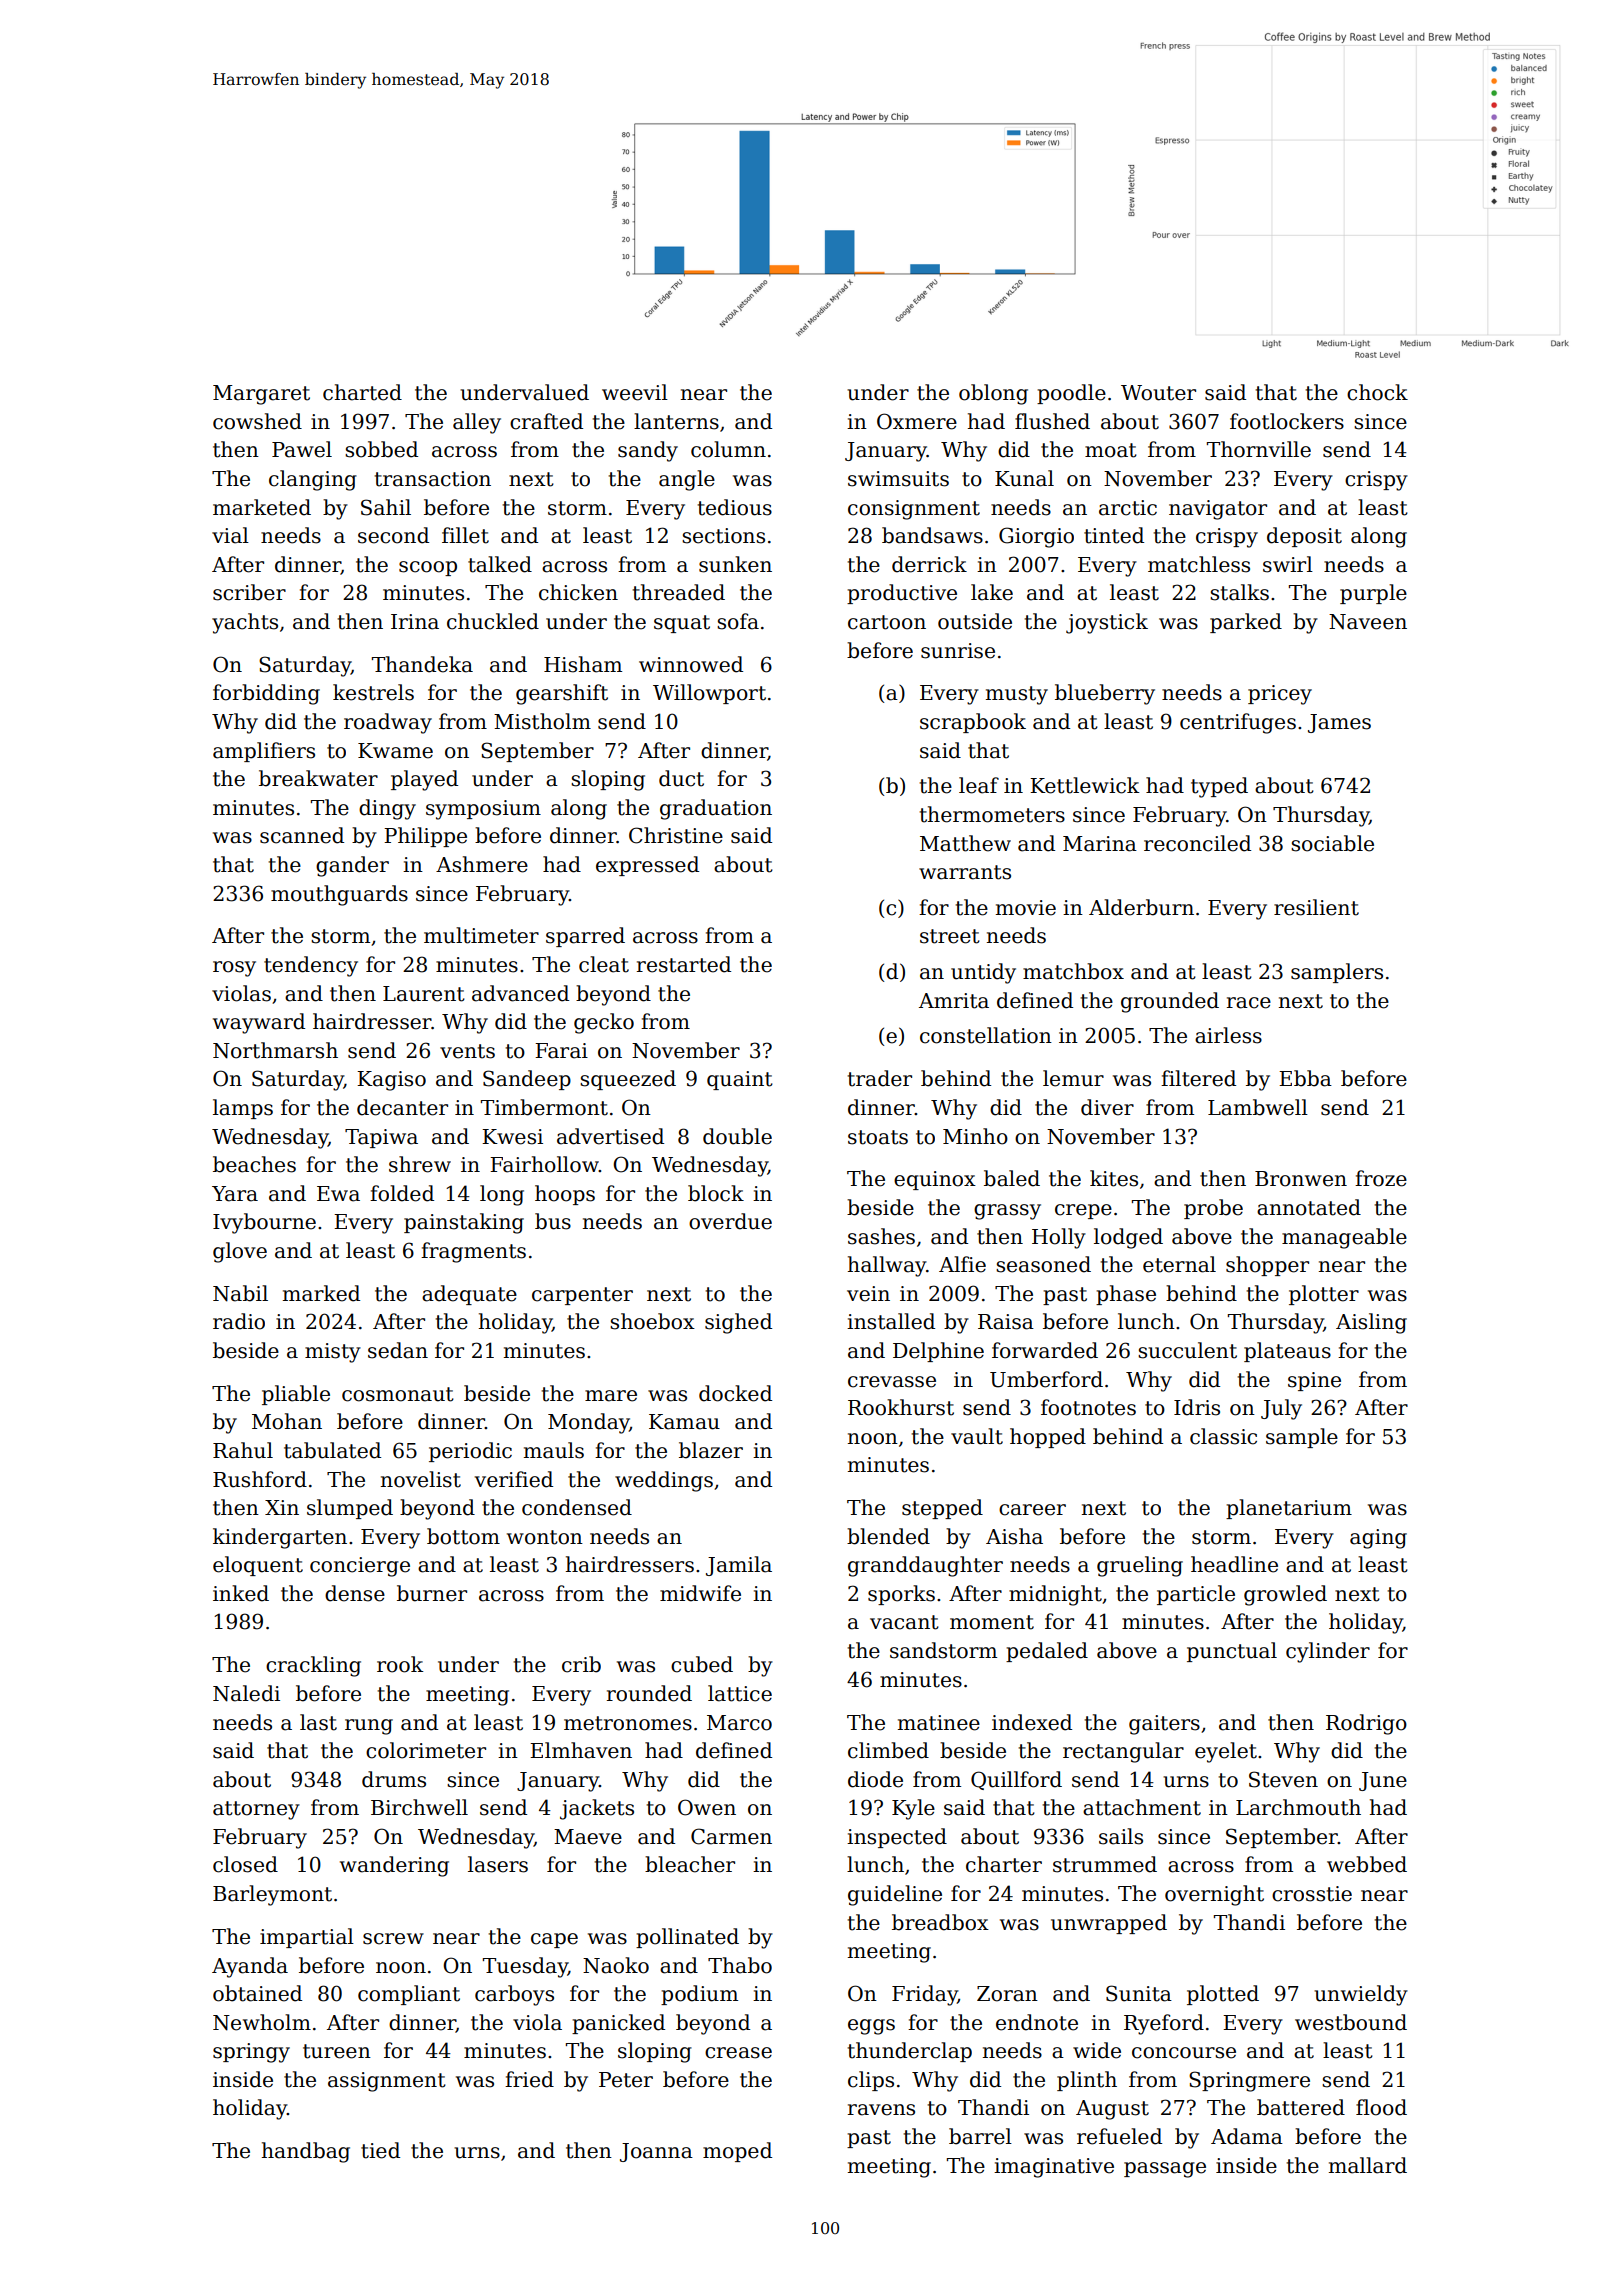 This screenshot has width=1620, height=2292. What do you see at coordinates (958, 651) in the screenshot?
I see `sunrise` at bounding box center [958, 651].
